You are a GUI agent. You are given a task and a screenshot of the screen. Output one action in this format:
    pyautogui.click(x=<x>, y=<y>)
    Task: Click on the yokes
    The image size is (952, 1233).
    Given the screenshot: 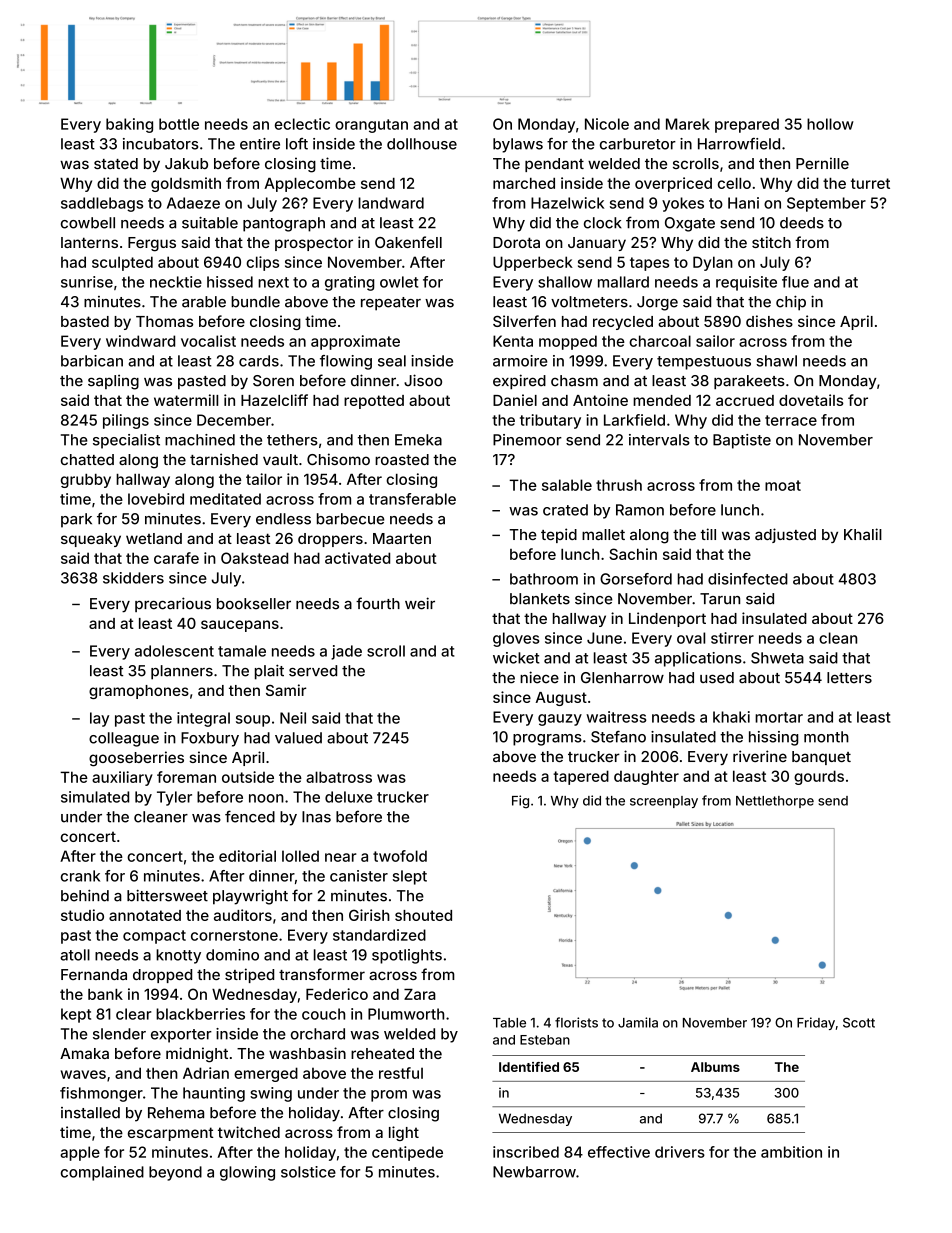 What is the action you would take?
    pyautogui.click(x=683, y=204)
